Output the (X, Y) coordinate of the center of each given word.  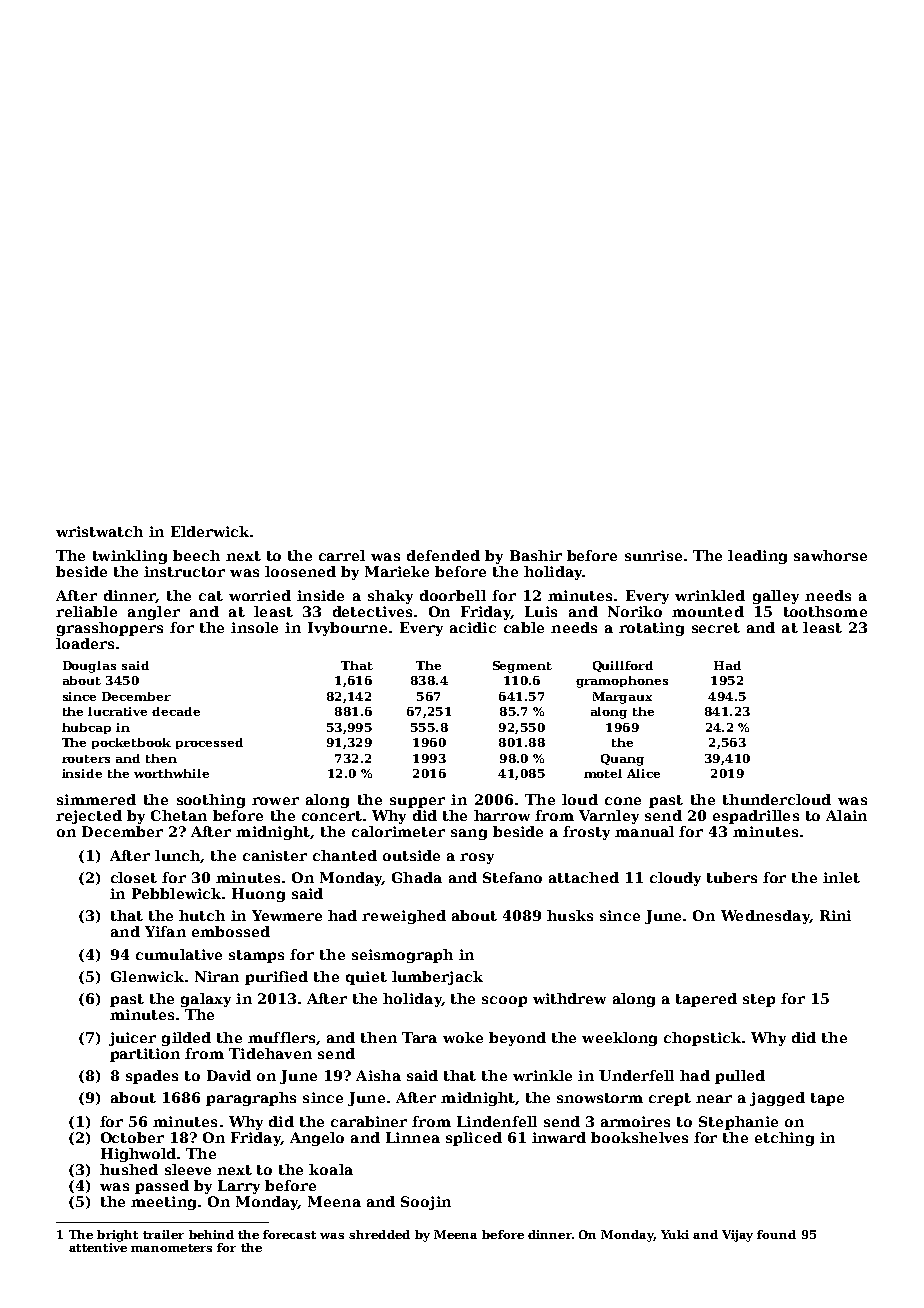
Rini (835, 915)
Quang (622, 760)
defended (443, 555)
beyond (517, 1039)
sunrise (653, 555)
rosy (477, 858)
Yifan (165, 931)
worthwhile (171, 773)
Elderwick (210, 531)
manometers (171, 1248)
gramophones (622, 682)
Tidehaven (270, 1053)
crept (670, 1099)
